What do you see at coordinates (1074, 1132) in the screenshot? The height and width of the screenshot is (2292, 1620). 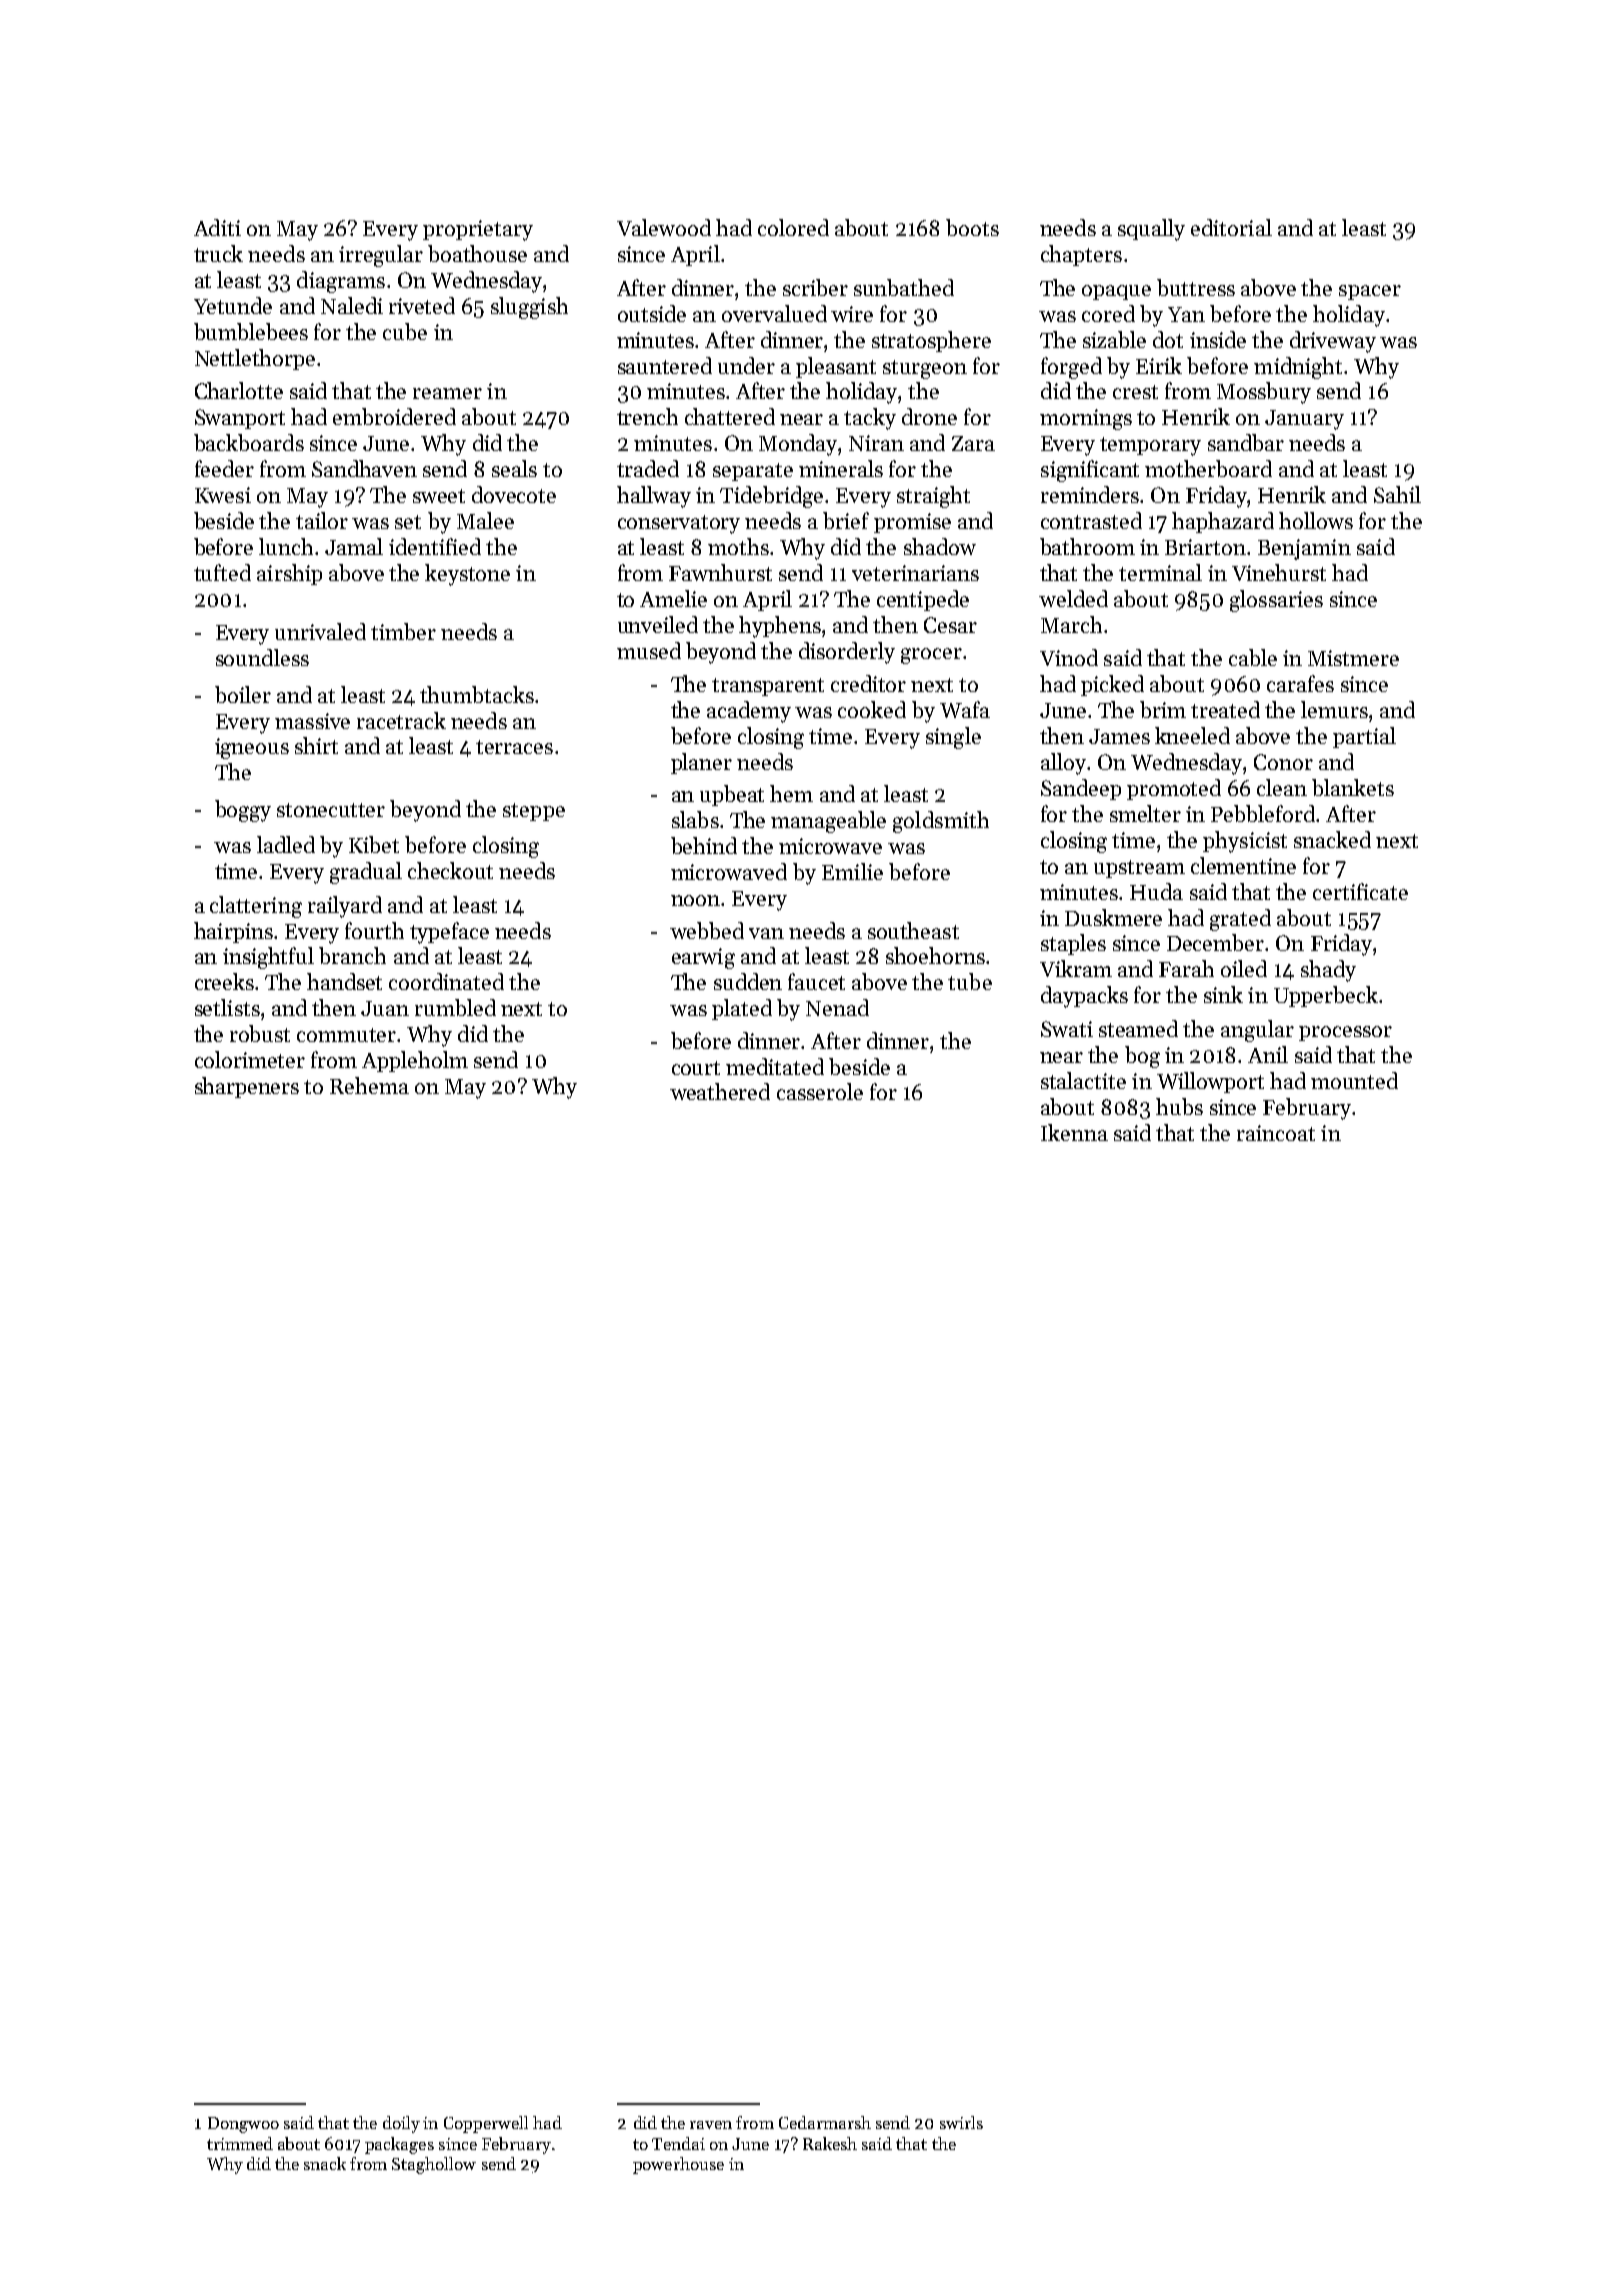 I see `Ikenna` at bounding box center [1074, 1132].
